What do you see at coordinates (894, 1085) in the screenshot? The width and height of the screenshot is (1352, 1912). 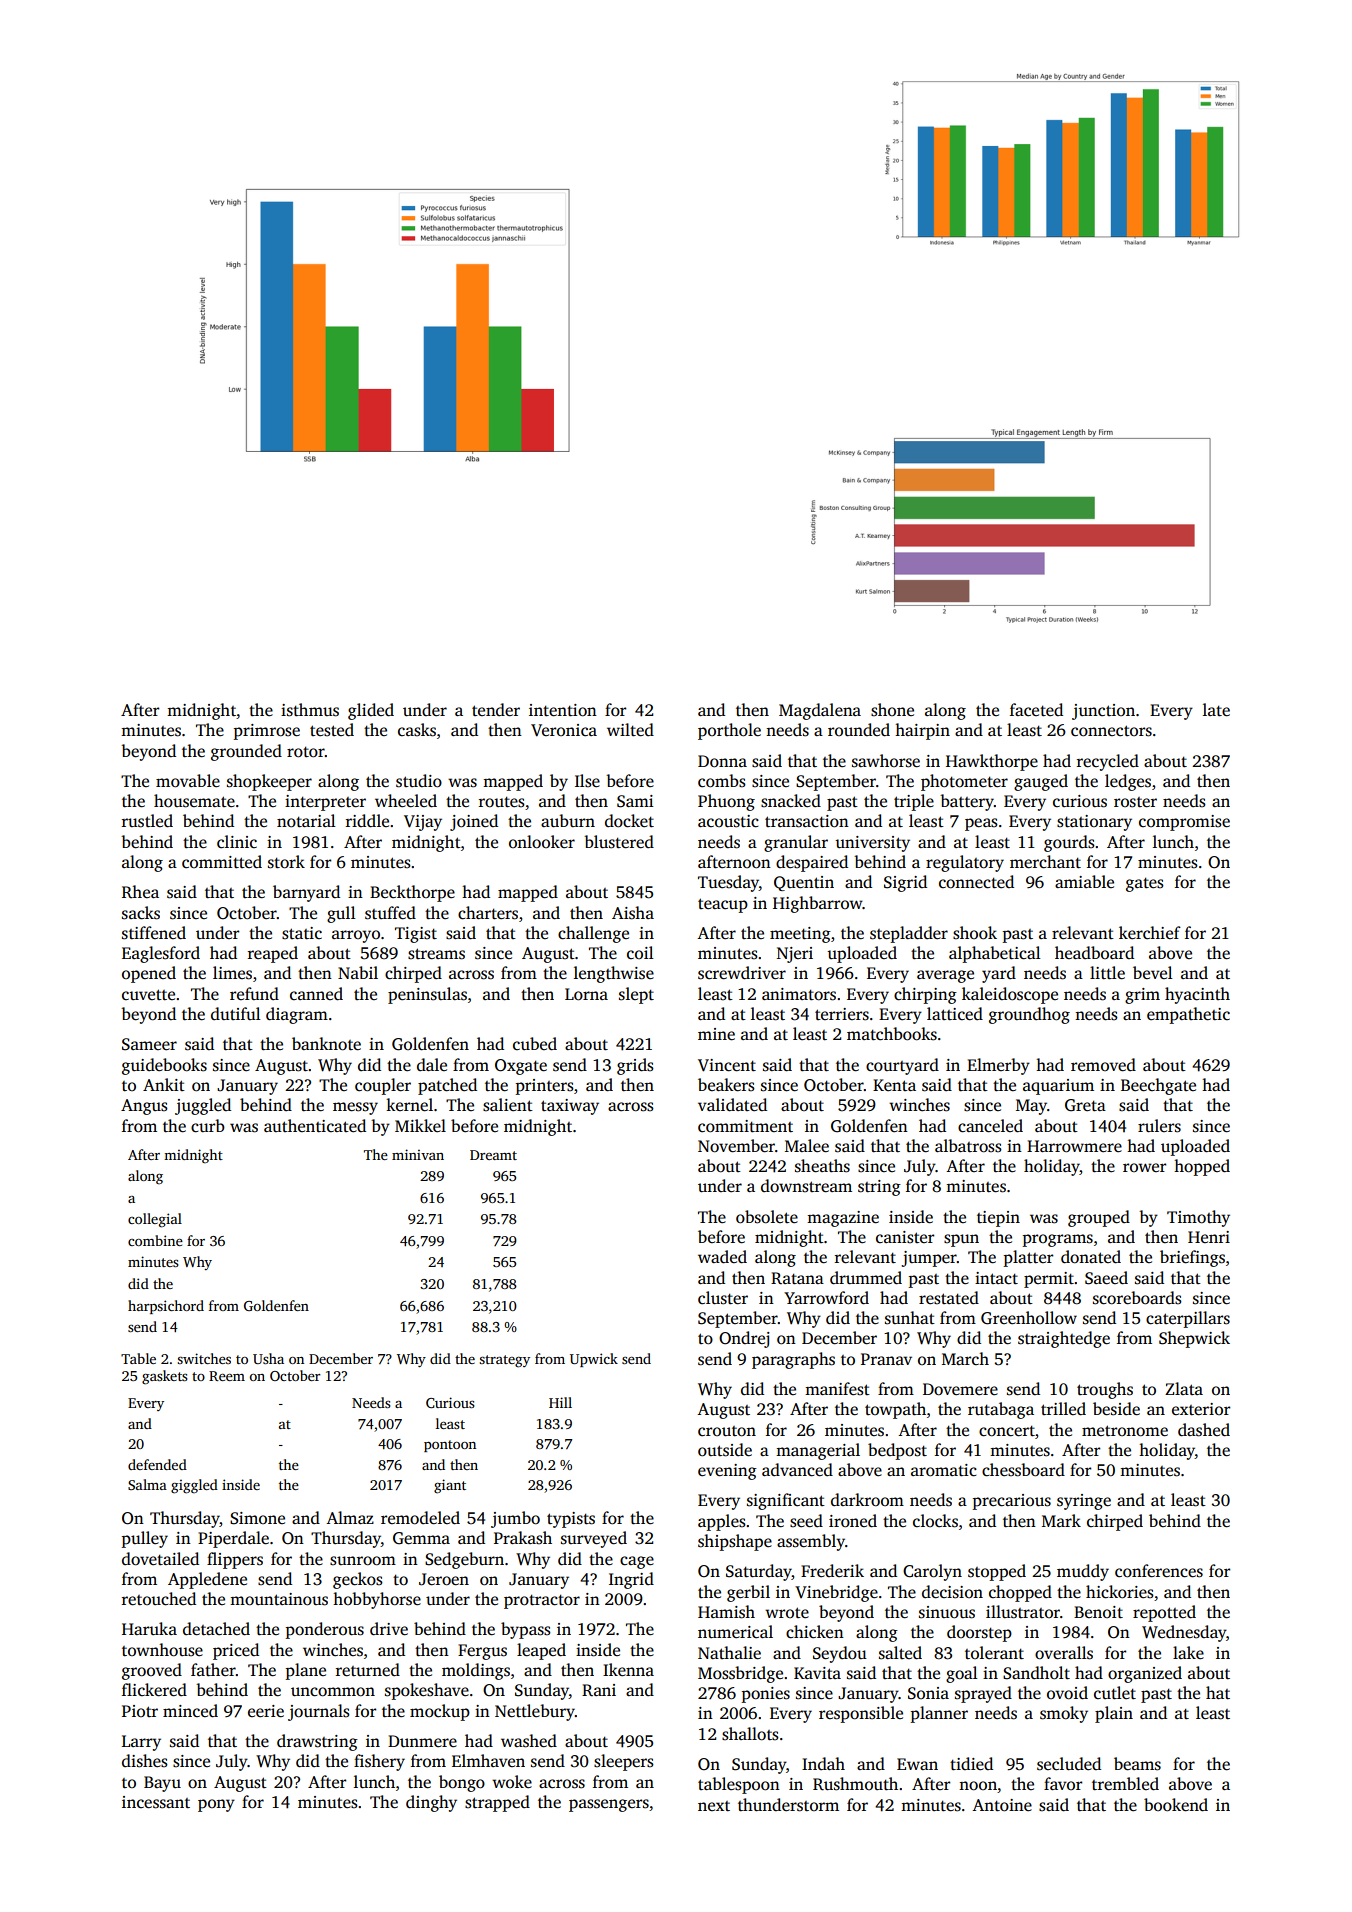 I see `Kenta` at bounding box center [894, 1085].
